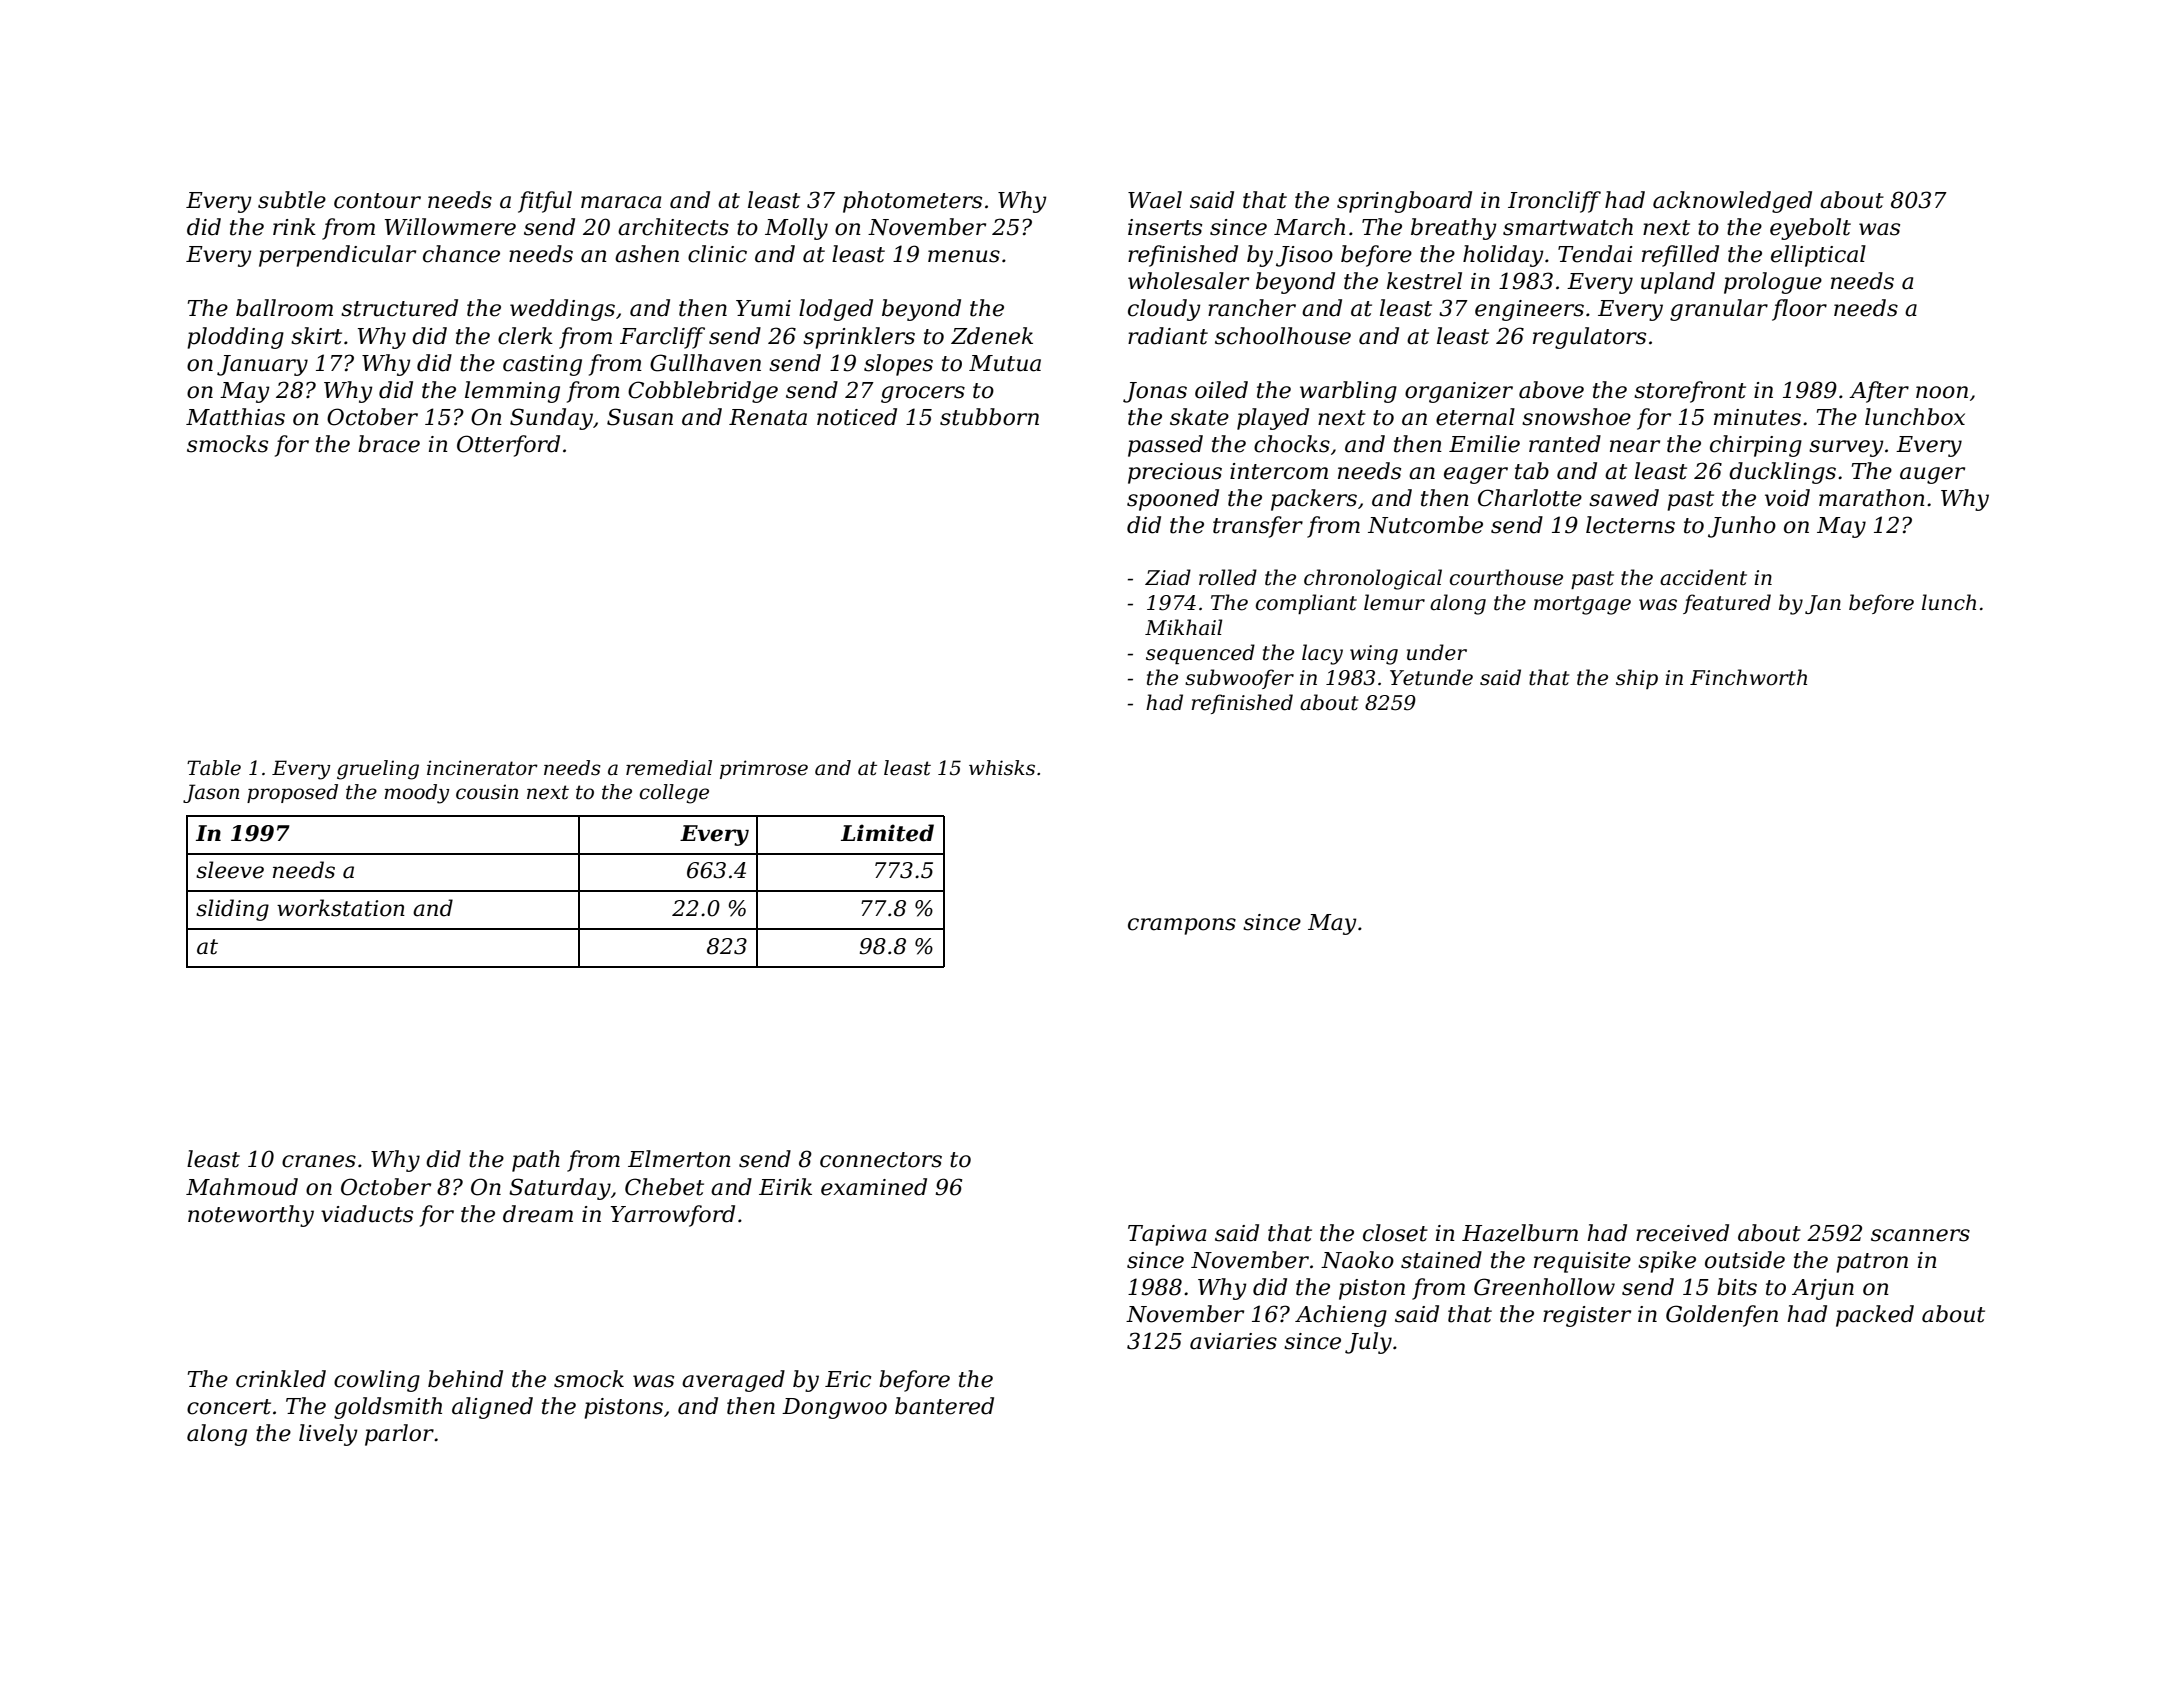 The height and width of the page is (1683, 2178). Describe the element at coordinates (1680, 256) in the page. I see `refilled` at that location.
